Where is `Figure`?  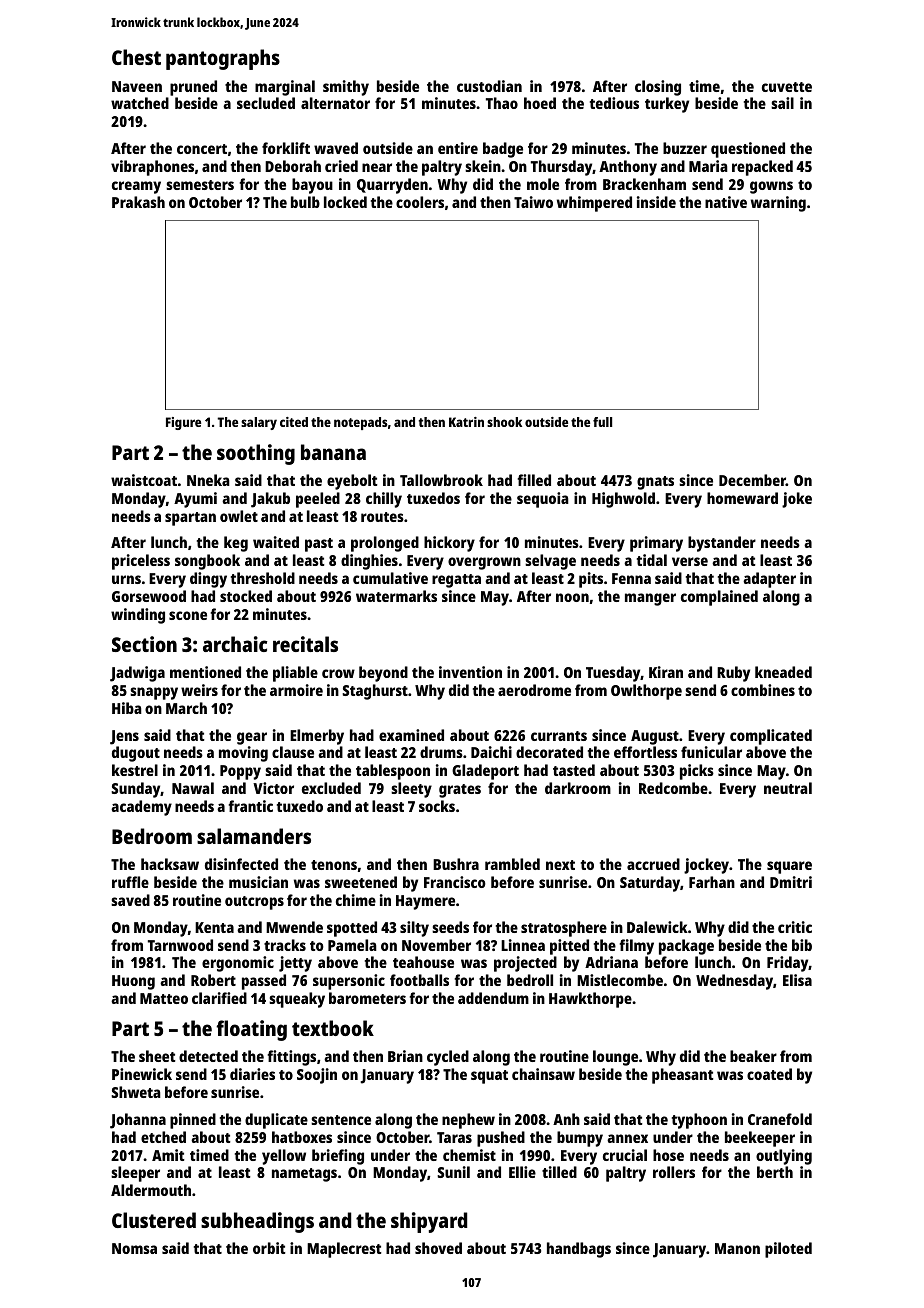 Figure is located at coordinates (183, 423).
